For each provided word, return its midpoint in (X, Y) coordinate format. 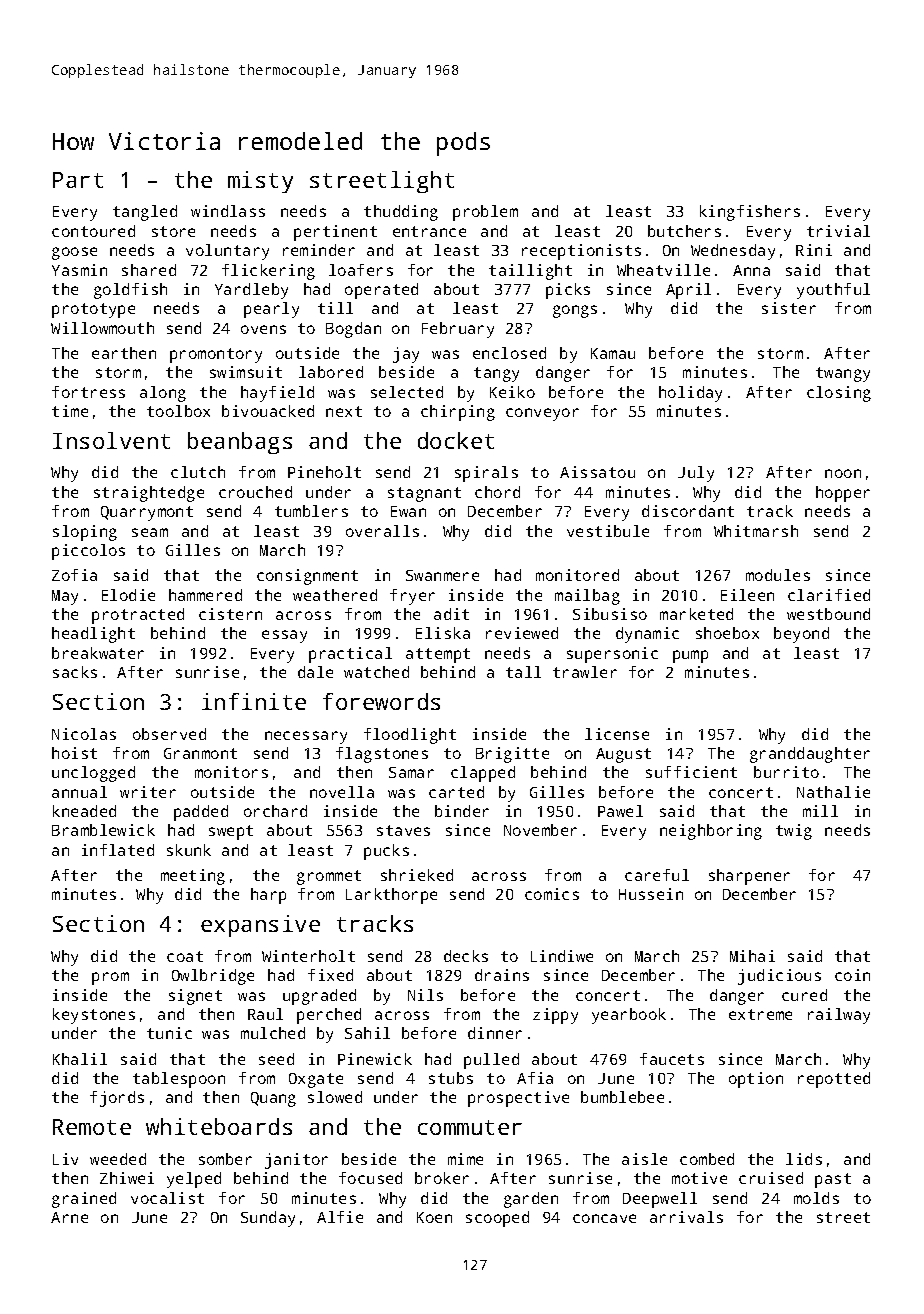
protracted (138, 616)
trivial (838, 231)
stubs (451, 1078)
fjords (117, 1099)
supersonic (612, 655)
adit (451, 614)
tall (523, 672)
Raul (265, 1014)
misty (260, 182)
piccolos (88, 552)
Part (78, 180)
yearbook (629, 1016)
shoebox (727, 633)
